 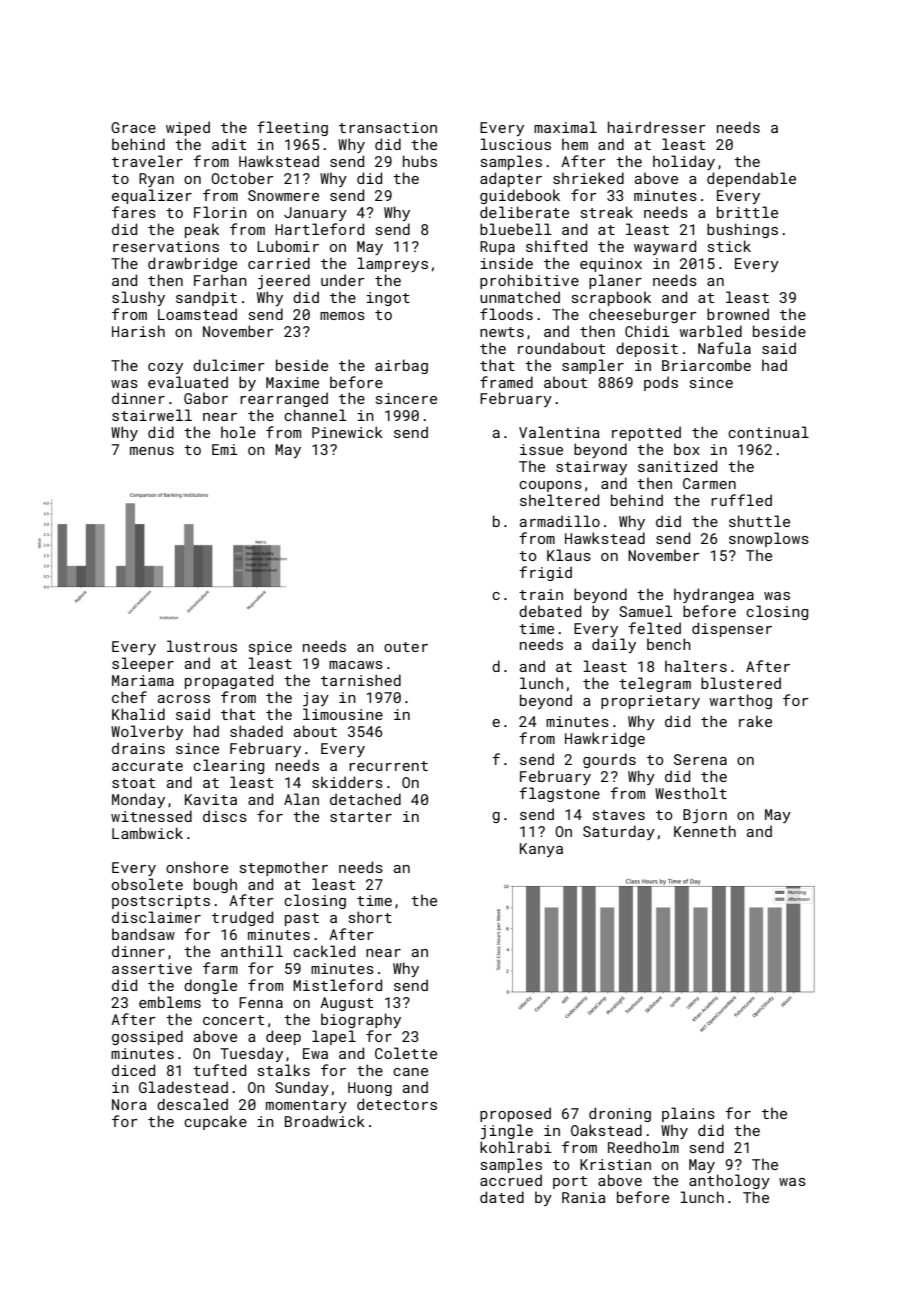 I want to click on framed, so click(x=506, y=382).
